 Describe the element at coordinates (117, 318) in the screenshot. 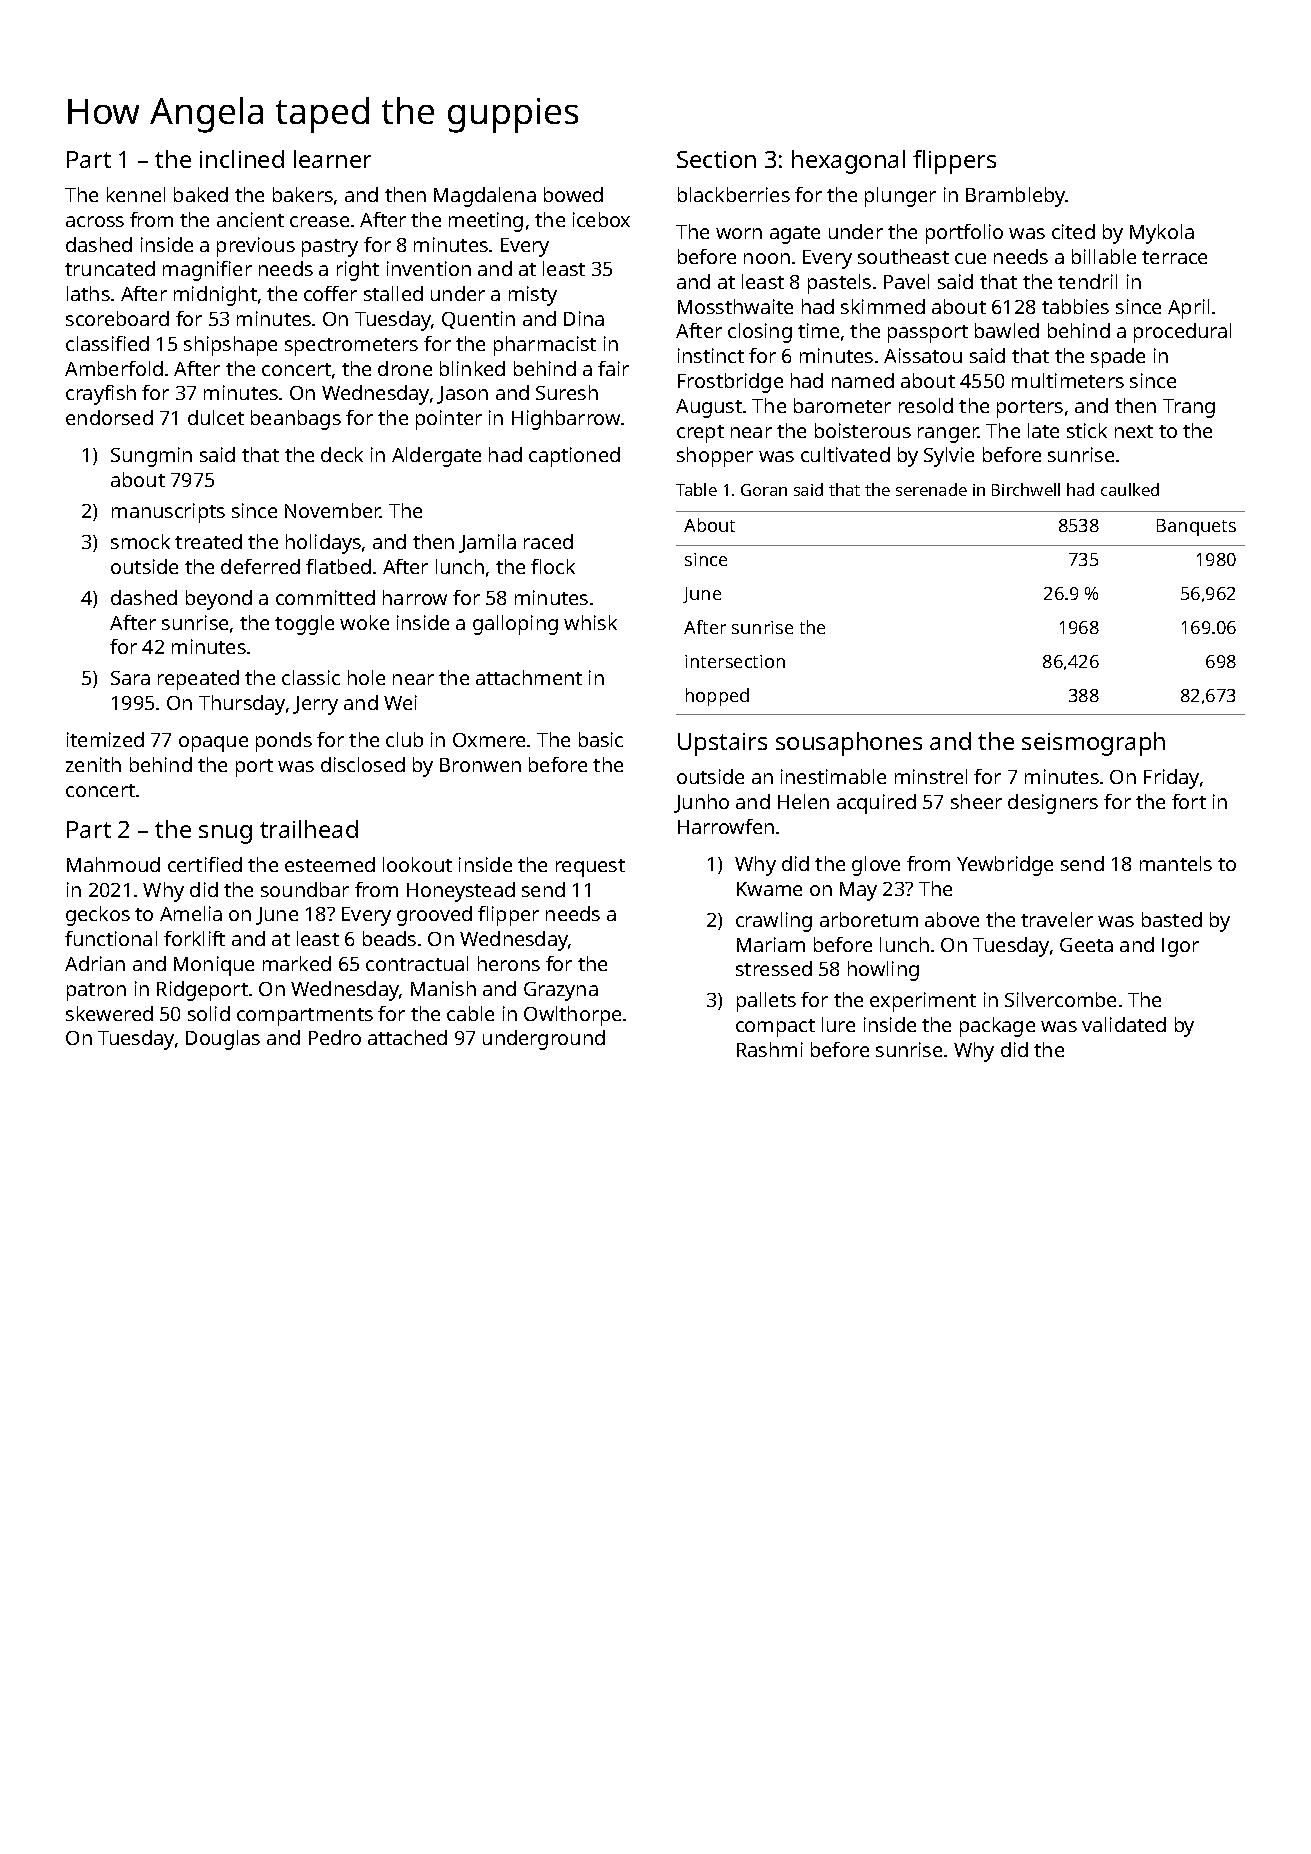

I see `scoreboard` at that location.
